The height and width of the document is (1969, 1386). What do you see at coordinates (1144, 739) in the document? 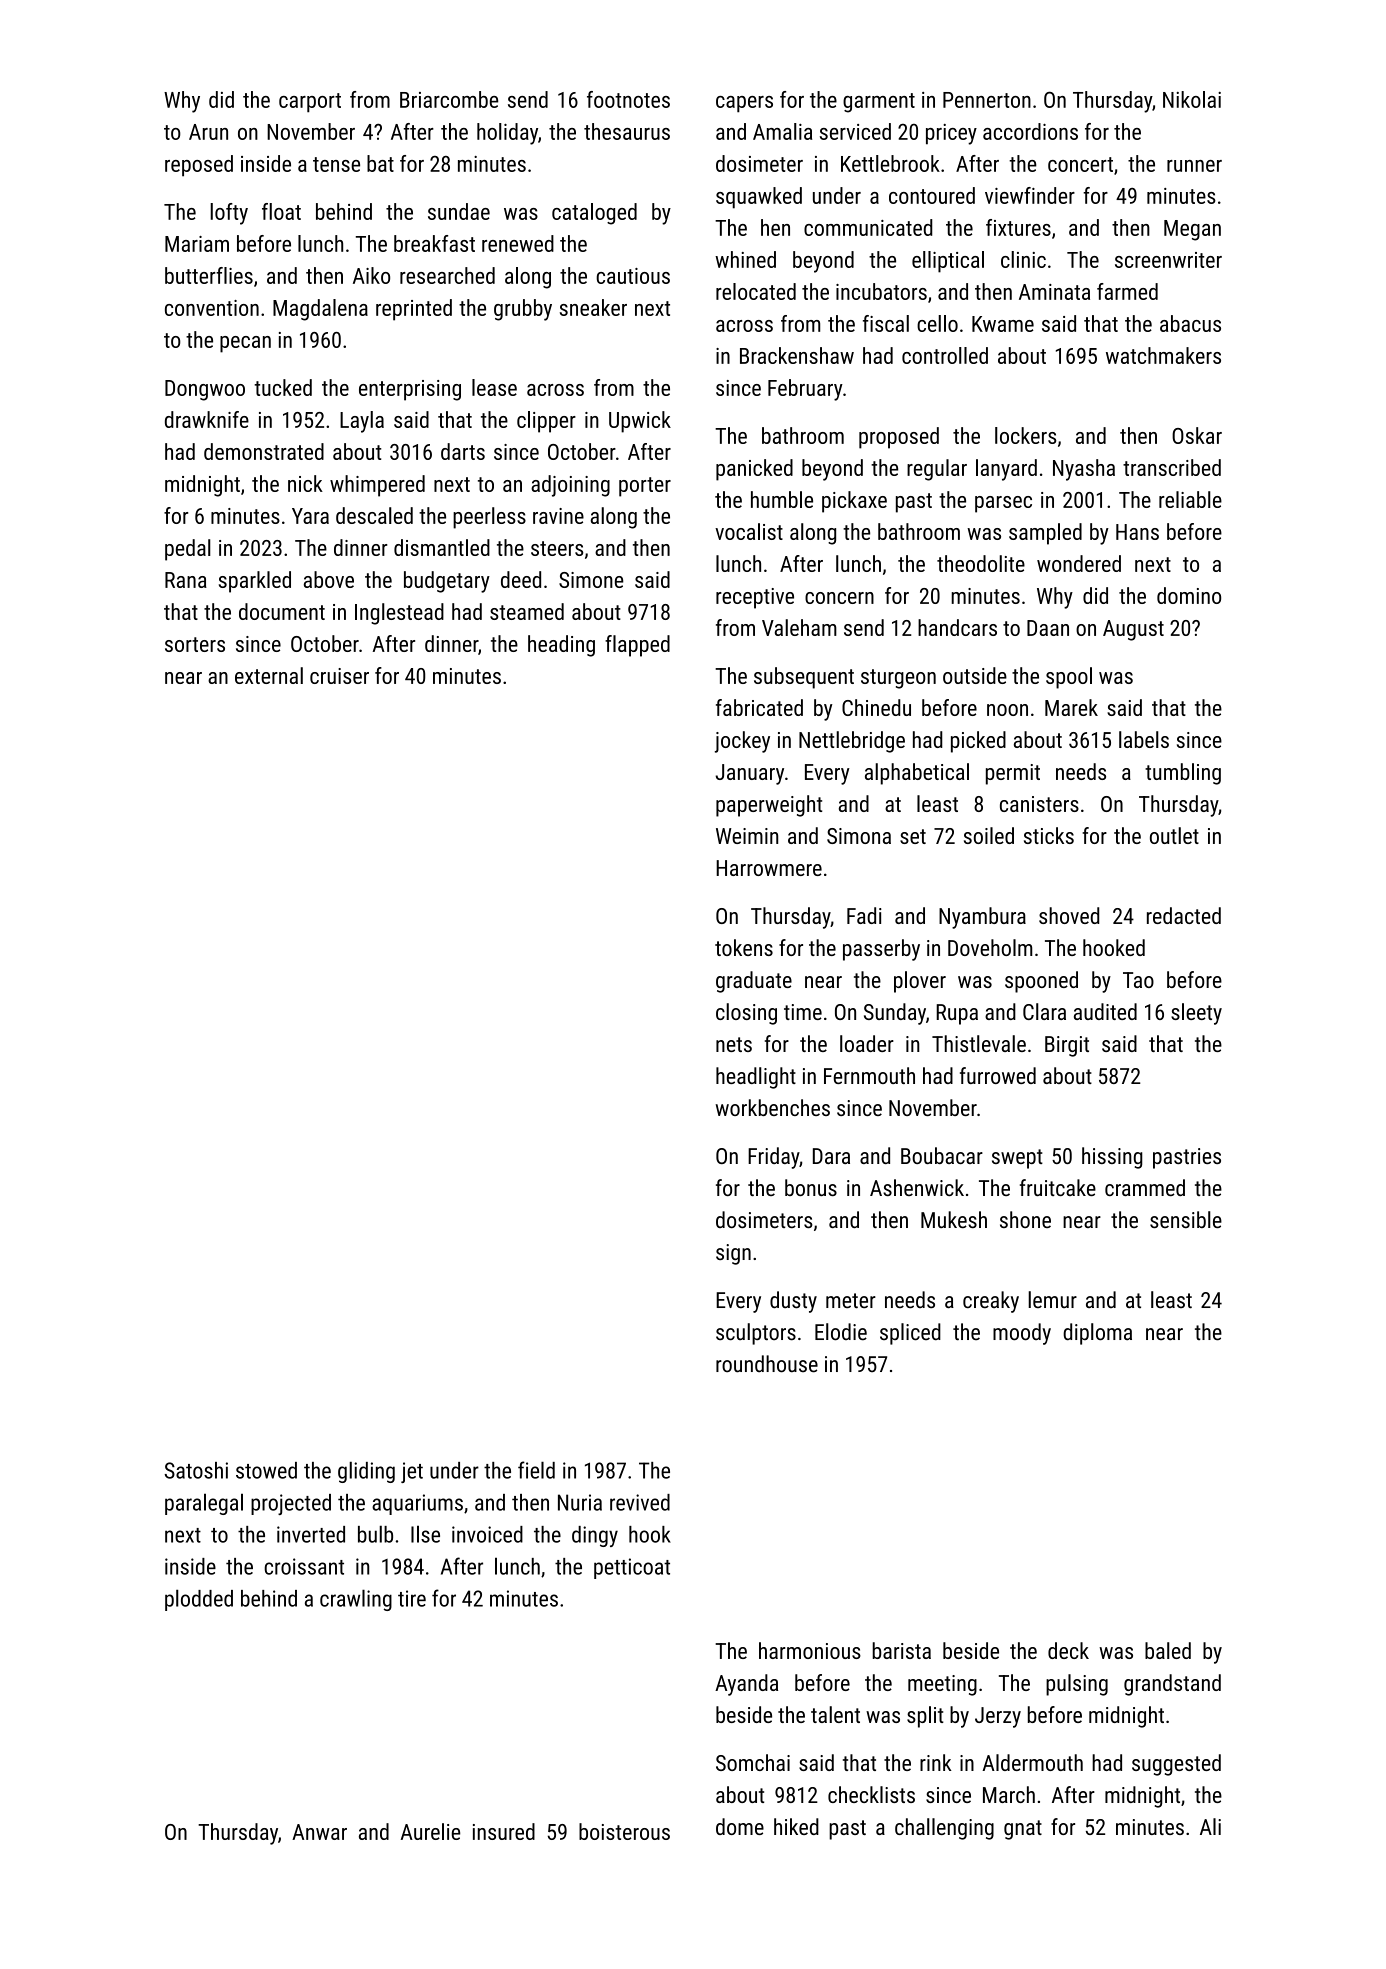
I see `labels` at bounding box center [1144, 739].
